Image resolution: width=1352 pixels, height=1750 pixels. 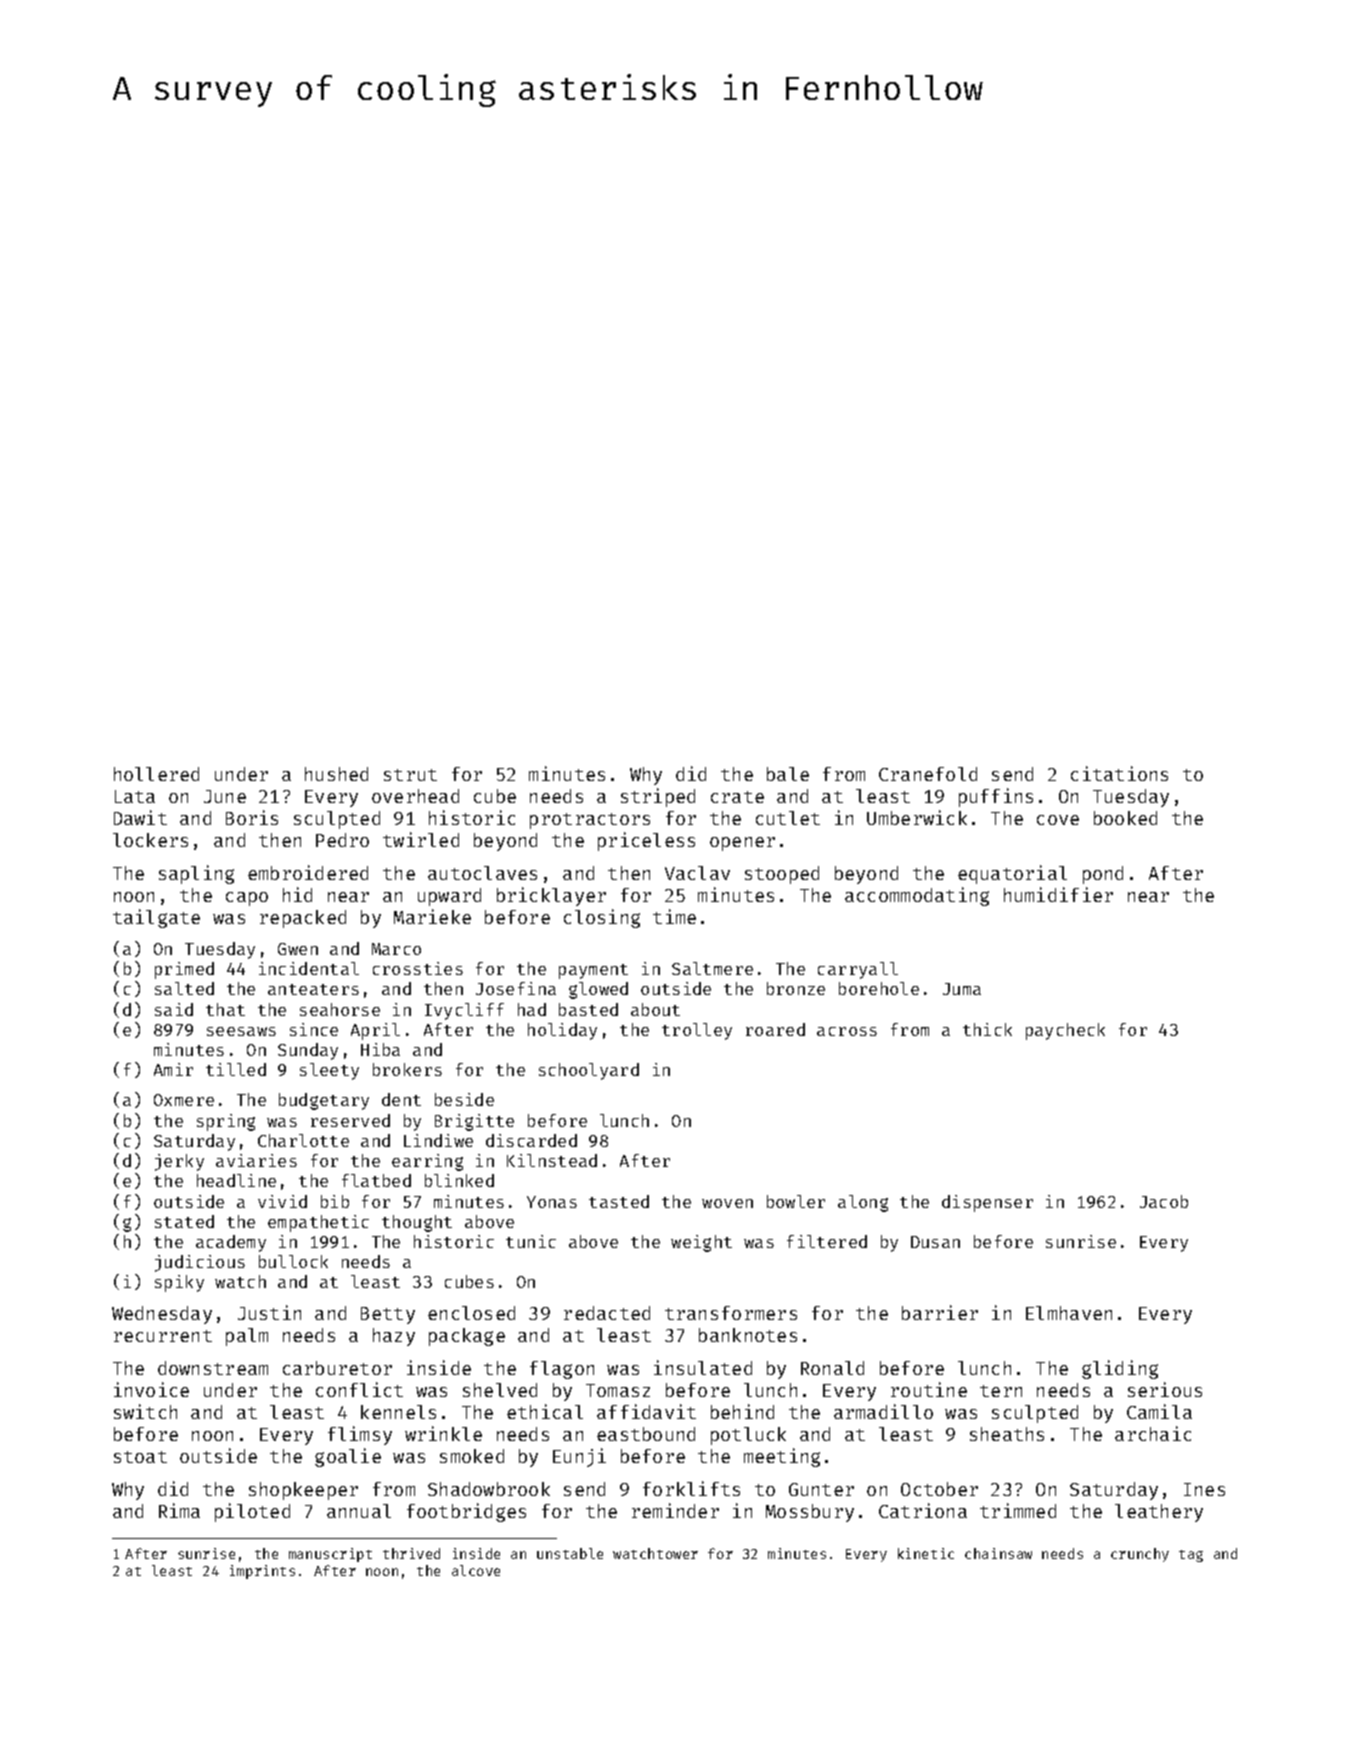 What do you see at coordinates (646, 841) in the image?
I see `priceless` at bounding box center [646, 841].
